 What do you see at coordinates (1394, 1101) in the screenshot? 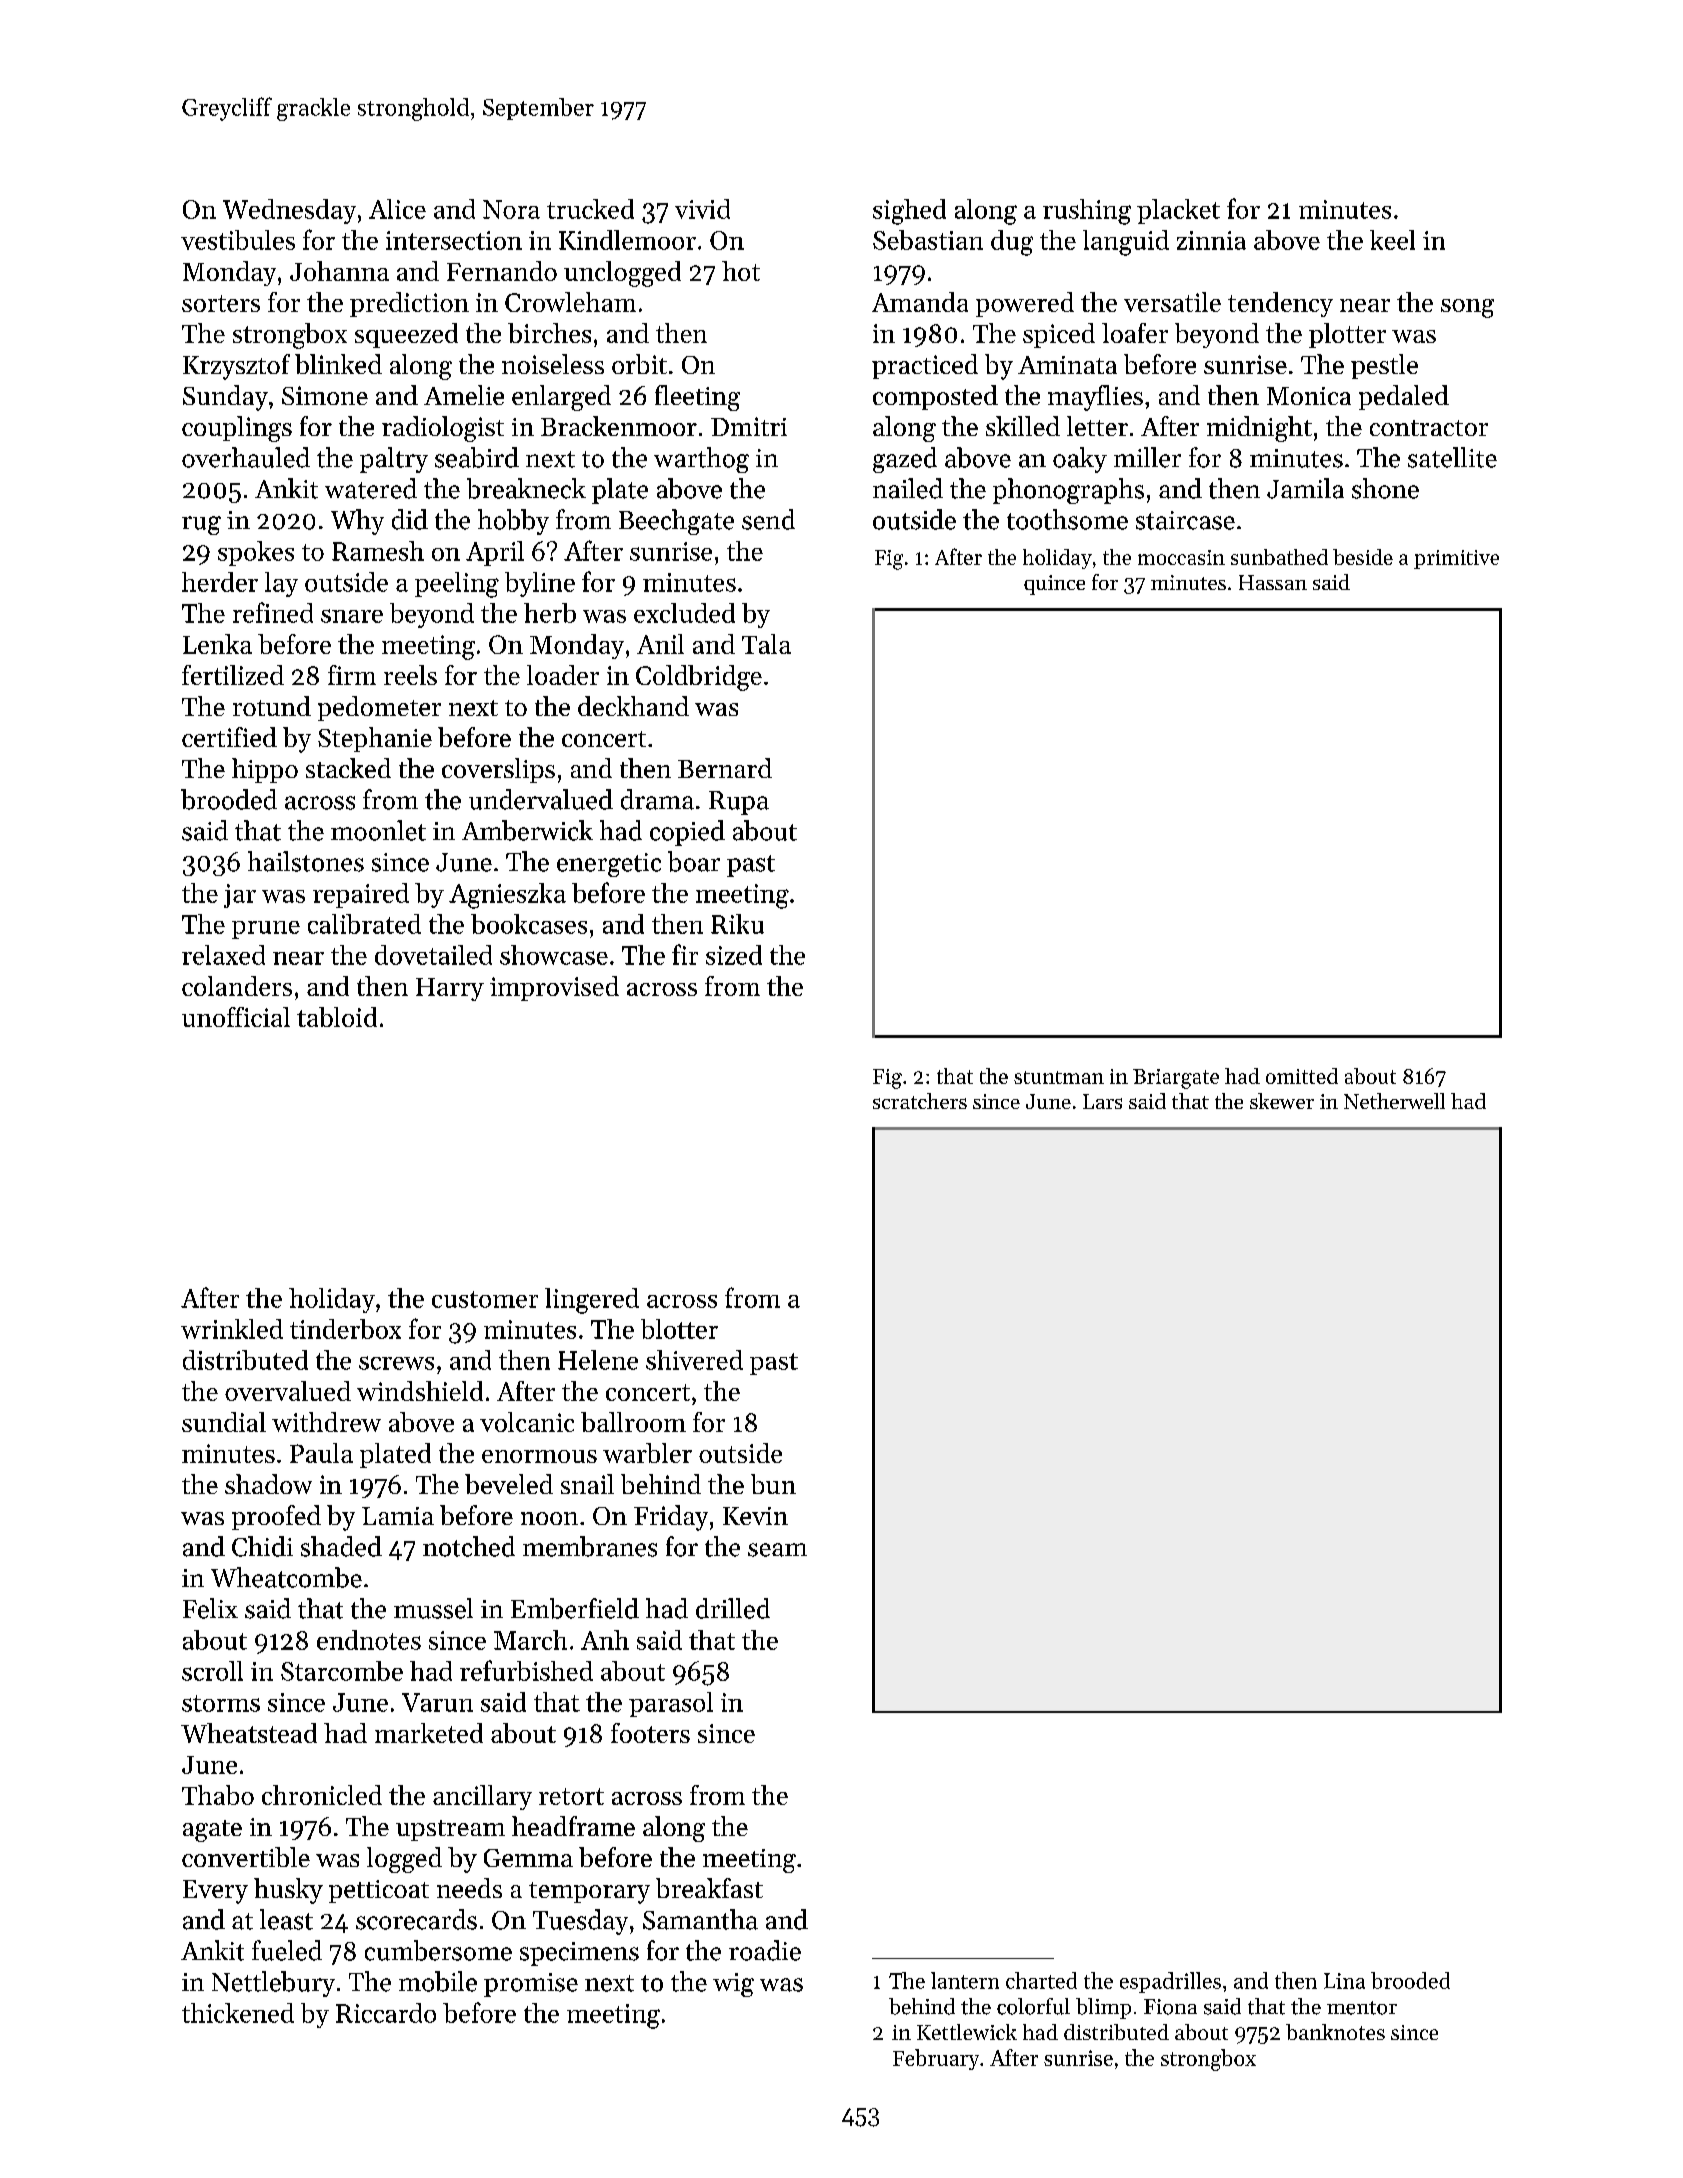
I see `Netherwell` at bounding box center [1394, 1101].
